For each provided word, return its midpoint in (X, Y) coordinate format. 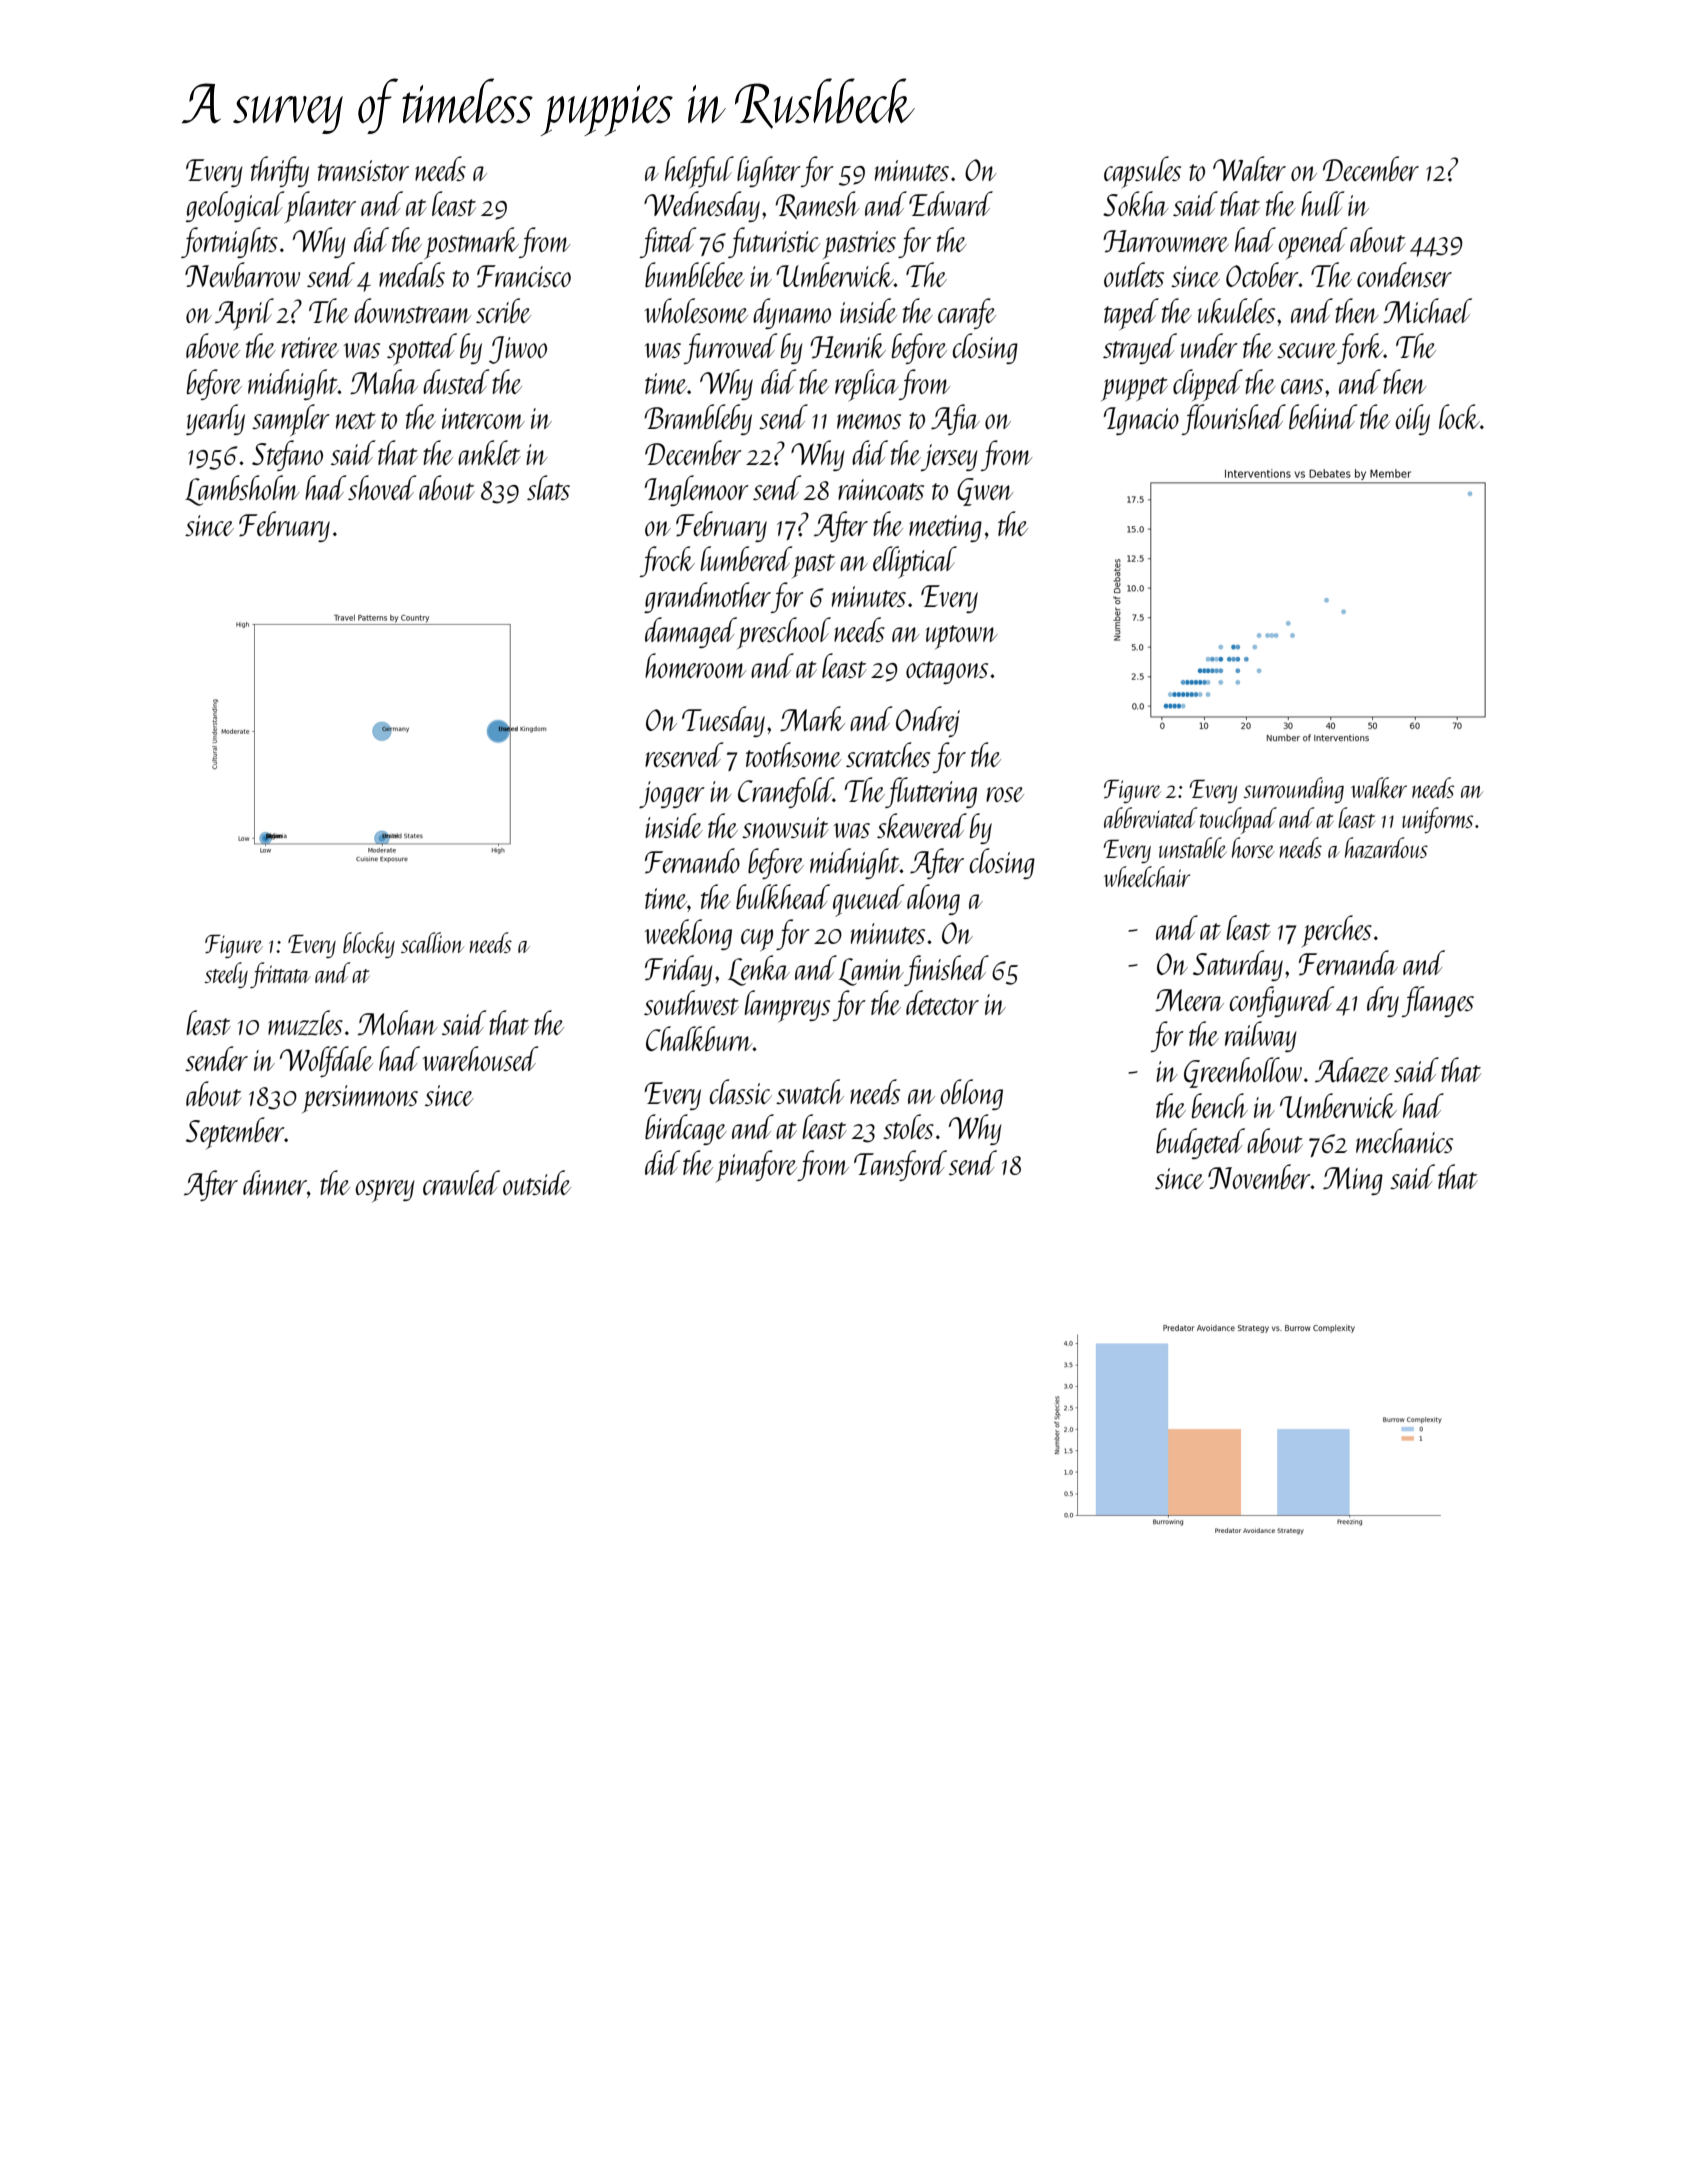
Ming (1353, 1181)
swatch (810, 1091)
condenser (1404, 274)
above (213, 345)
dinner (275, 1182)
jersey (949, 457)
